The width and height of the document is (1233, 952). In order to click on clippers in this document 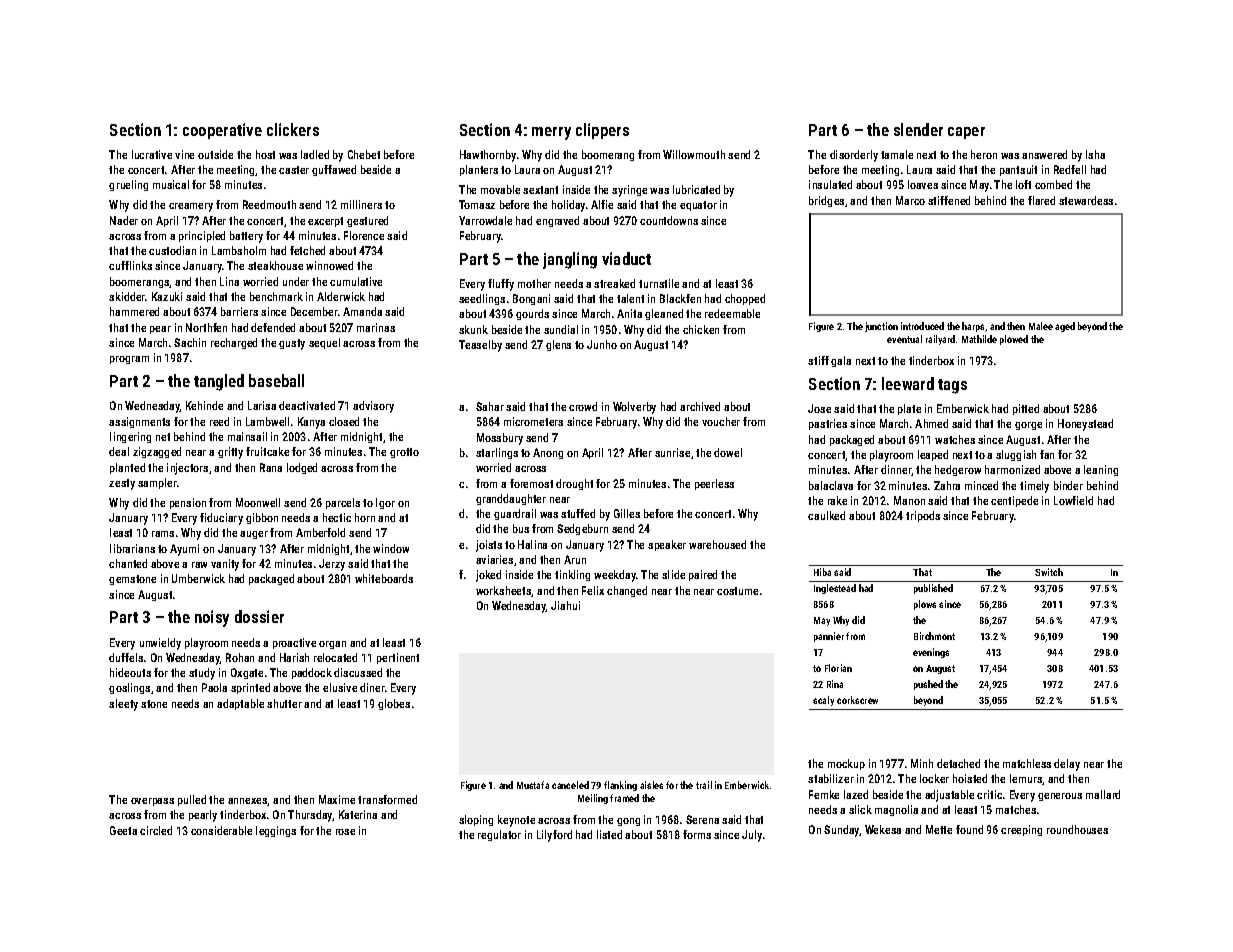, I will do `click(602, 131)`.
